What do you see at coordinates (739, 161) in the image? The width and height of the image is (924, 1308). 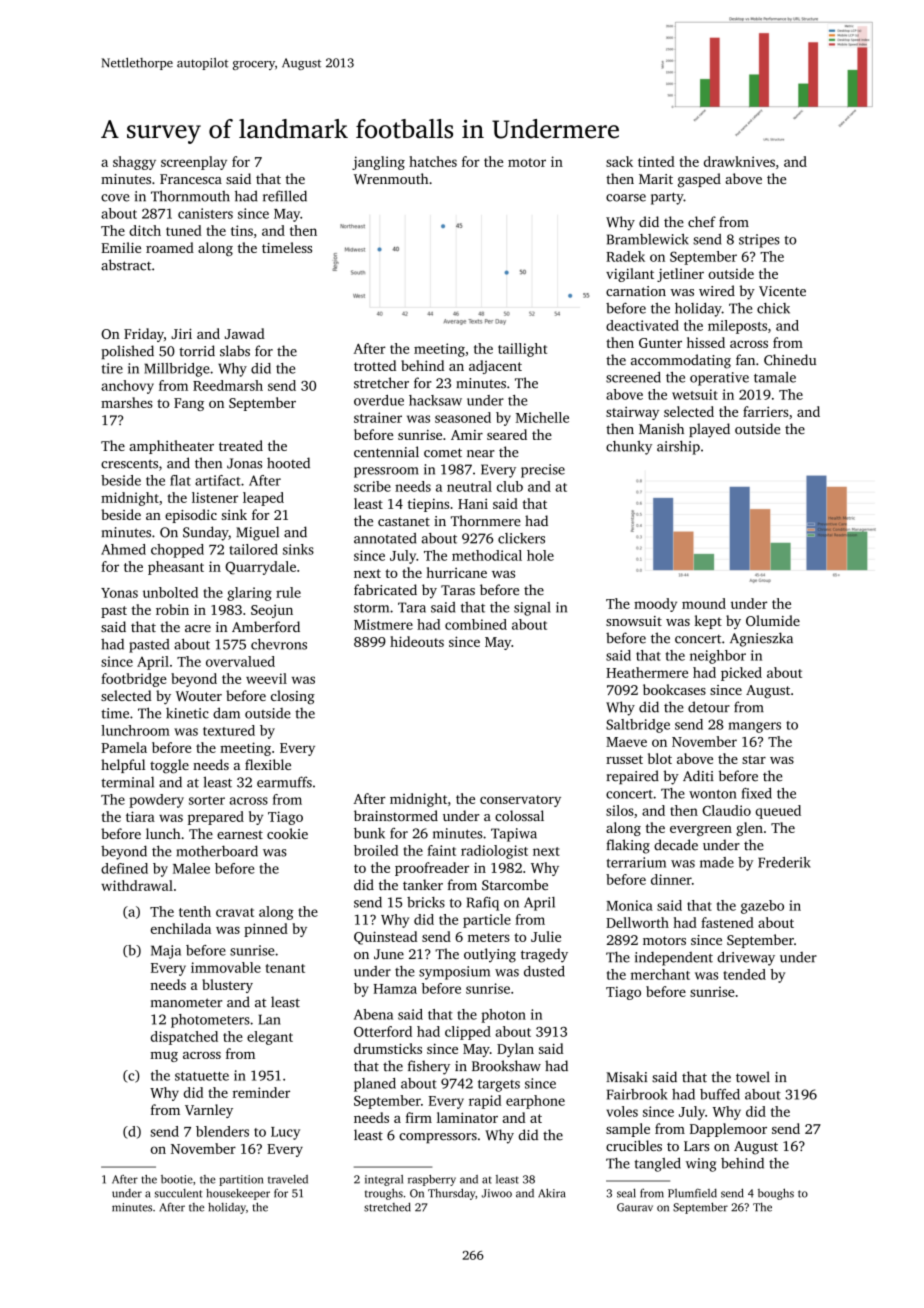 I see `drawknives` at bounding box center [739, 161].
